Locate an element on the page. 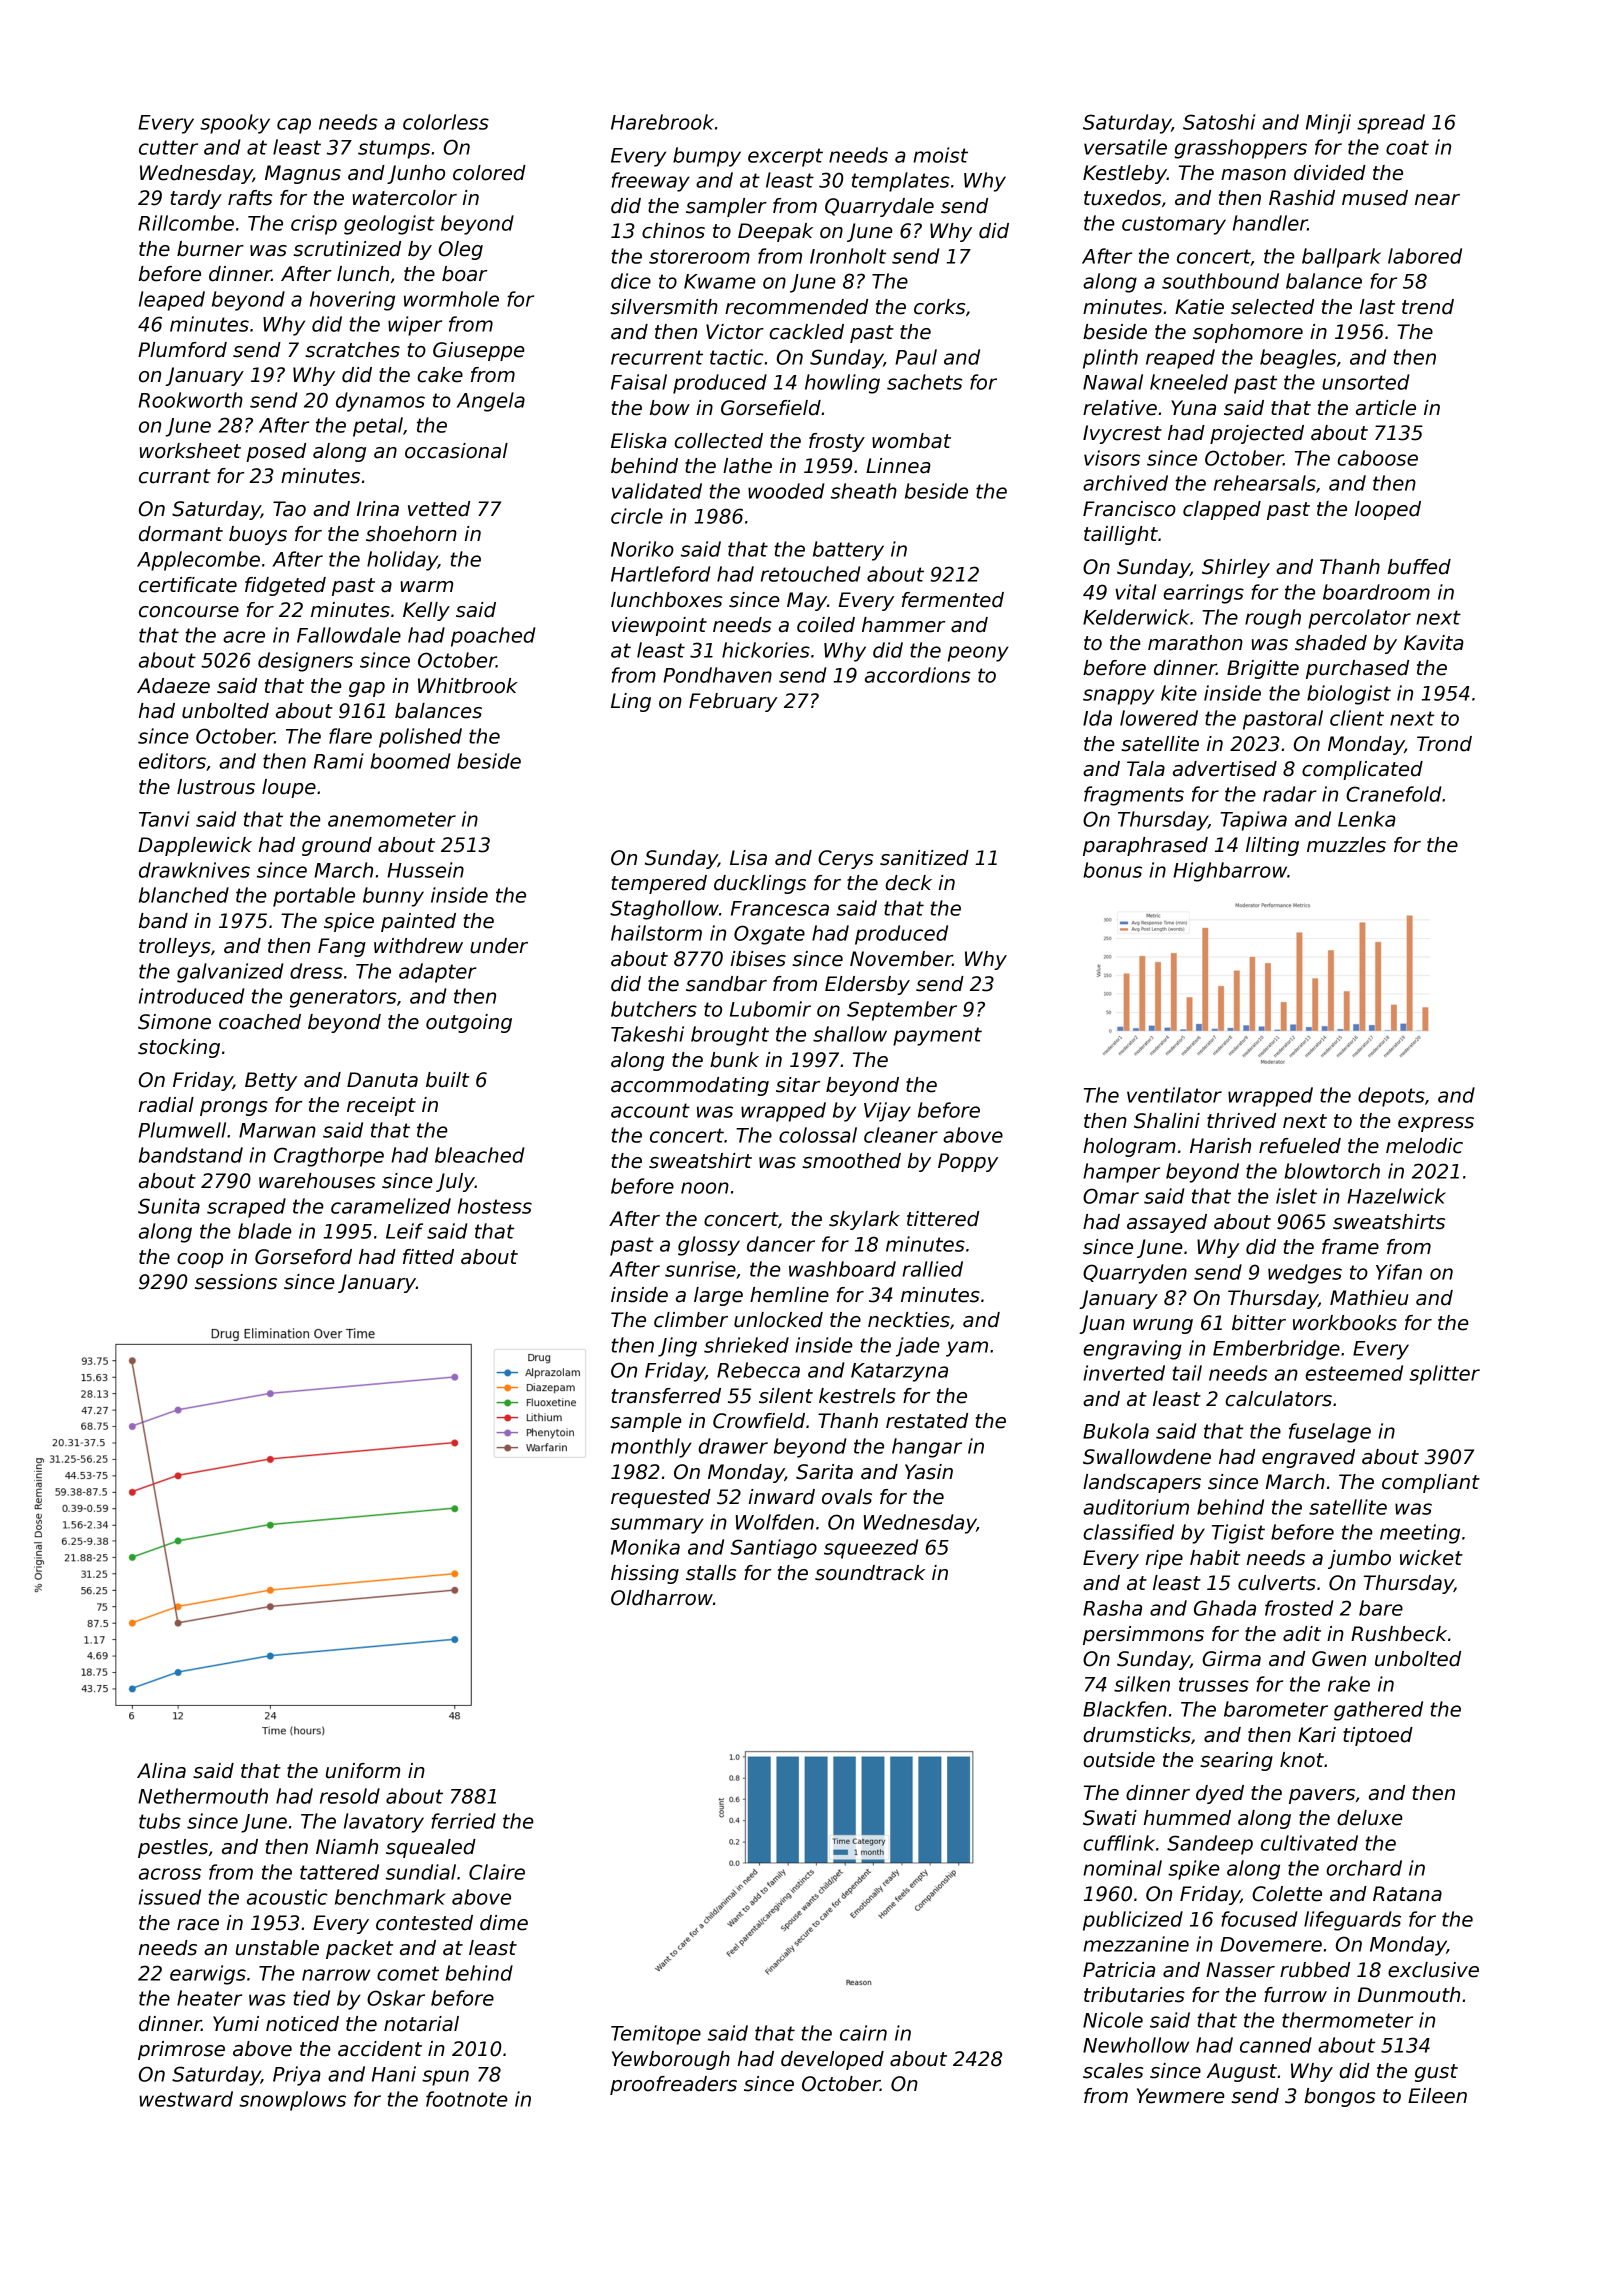  drawknives is located at coordinates (194, 870).
